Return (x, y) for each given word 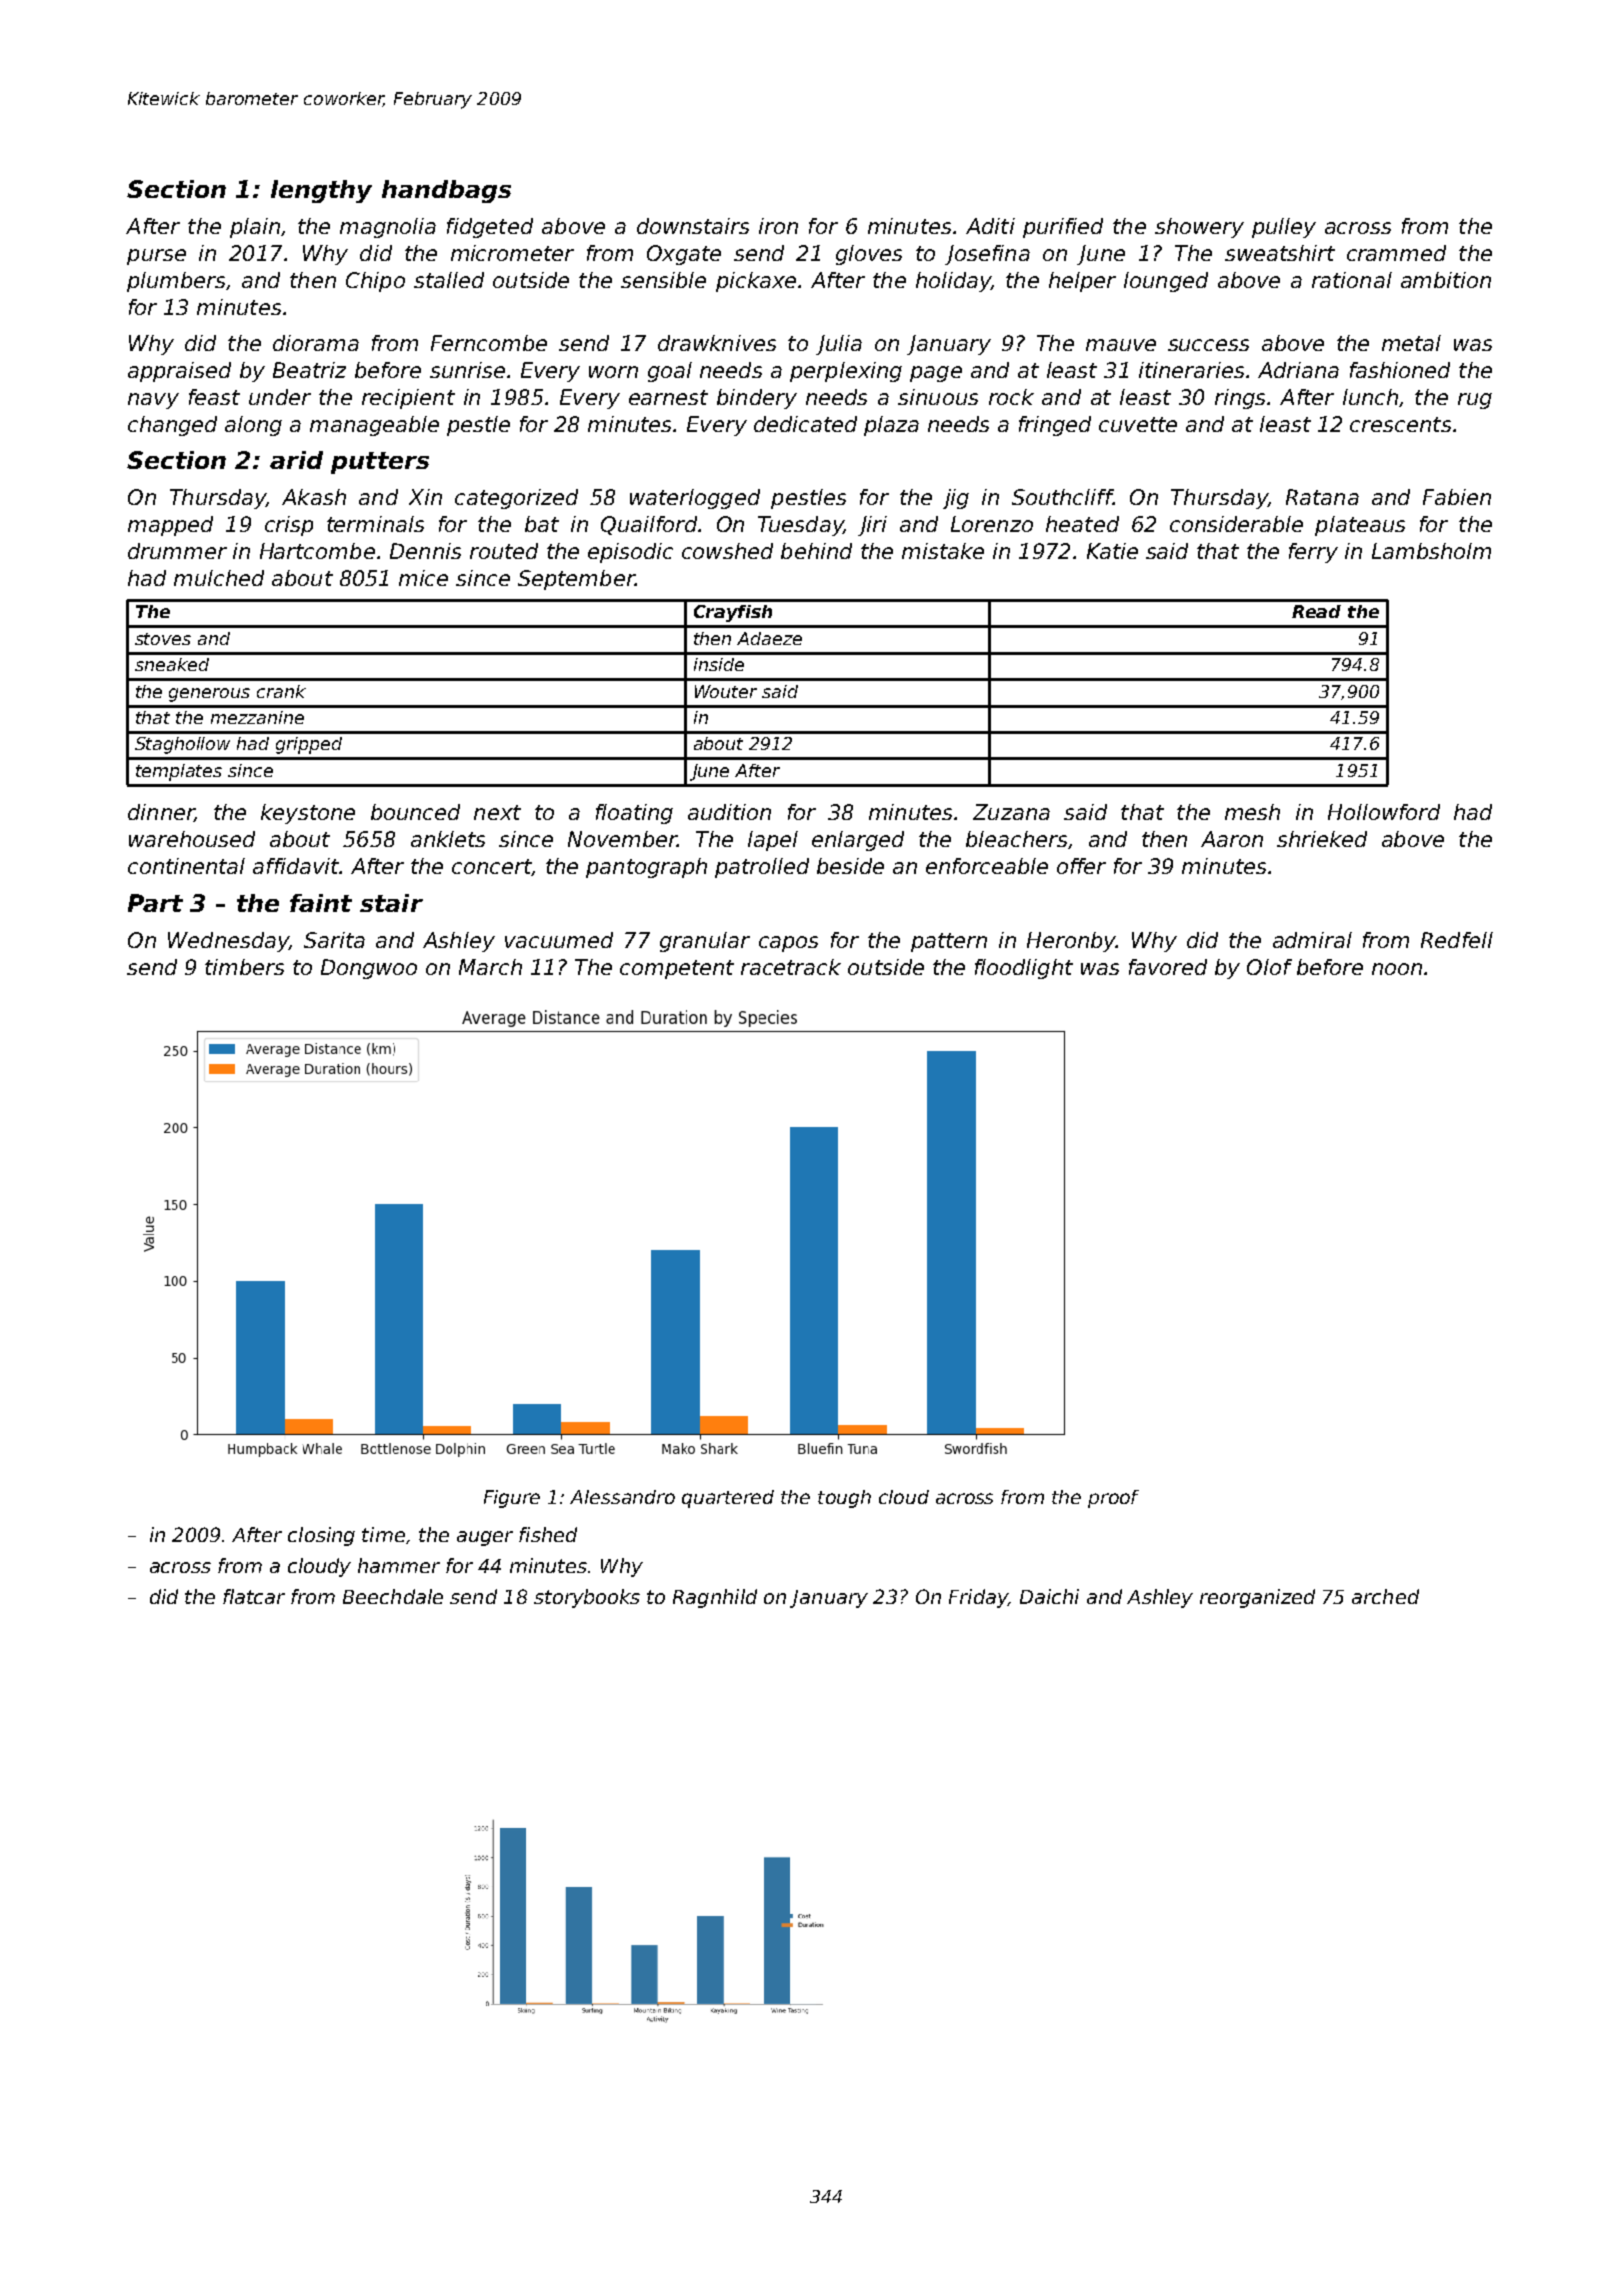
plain (255, 228)
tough (844, 1499)
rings (1240, 399)
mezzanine (257, 717)
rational (1352, 280)
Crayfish (733, 613)
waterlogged (695, 499)
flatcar (254, 1596)
